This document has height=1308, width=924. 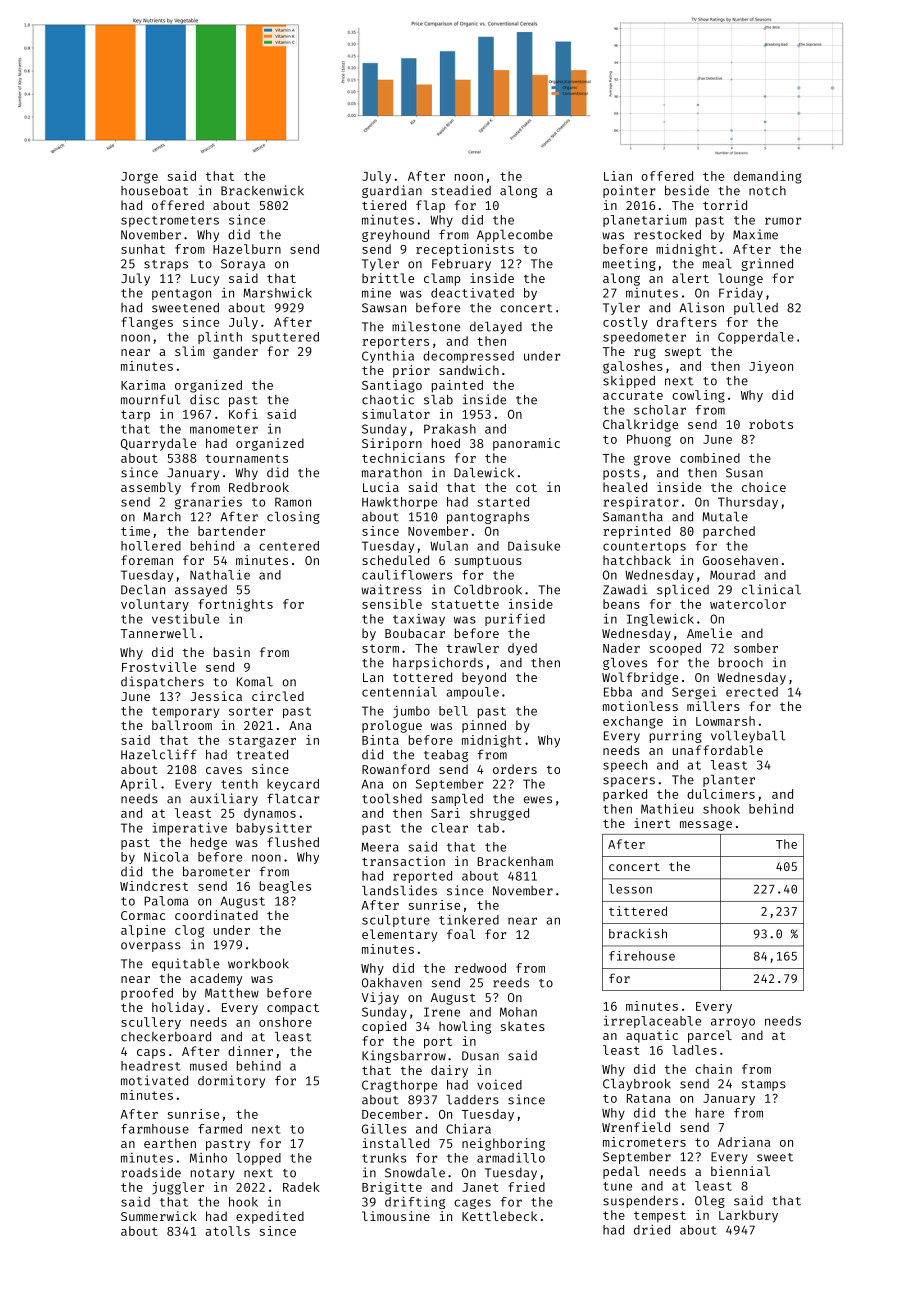 What do you see at coordinates (151, 1023) in the document?
I see `scullery` at bounding box center [151, 1023].
